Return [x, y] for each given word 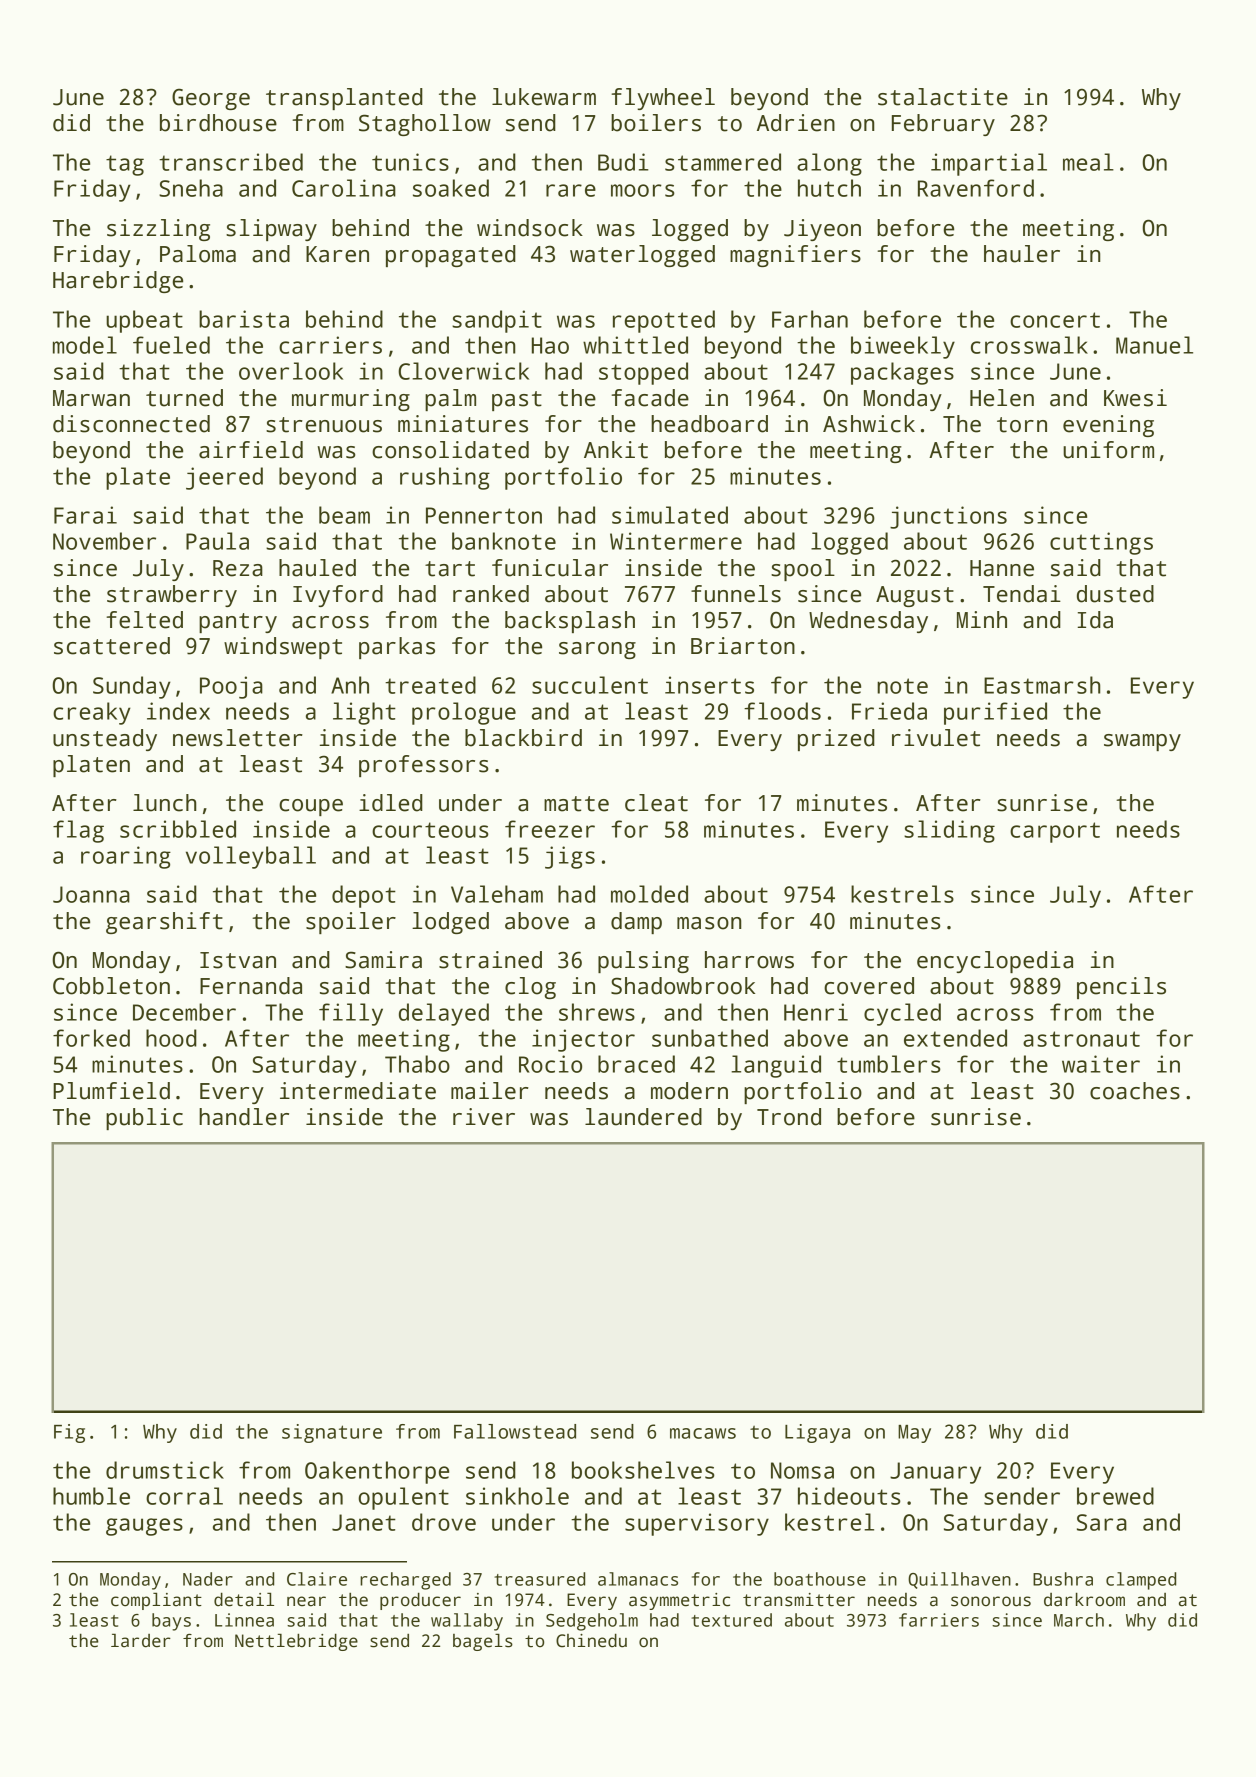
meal [1088, 162]
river [484, 1117]
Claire [317, 1579]
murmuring [351, 400]
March [1079, 1620]
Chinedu [591, 1640]
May [914, 1434]
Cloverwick [463, 371]
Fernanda [251, 986]
